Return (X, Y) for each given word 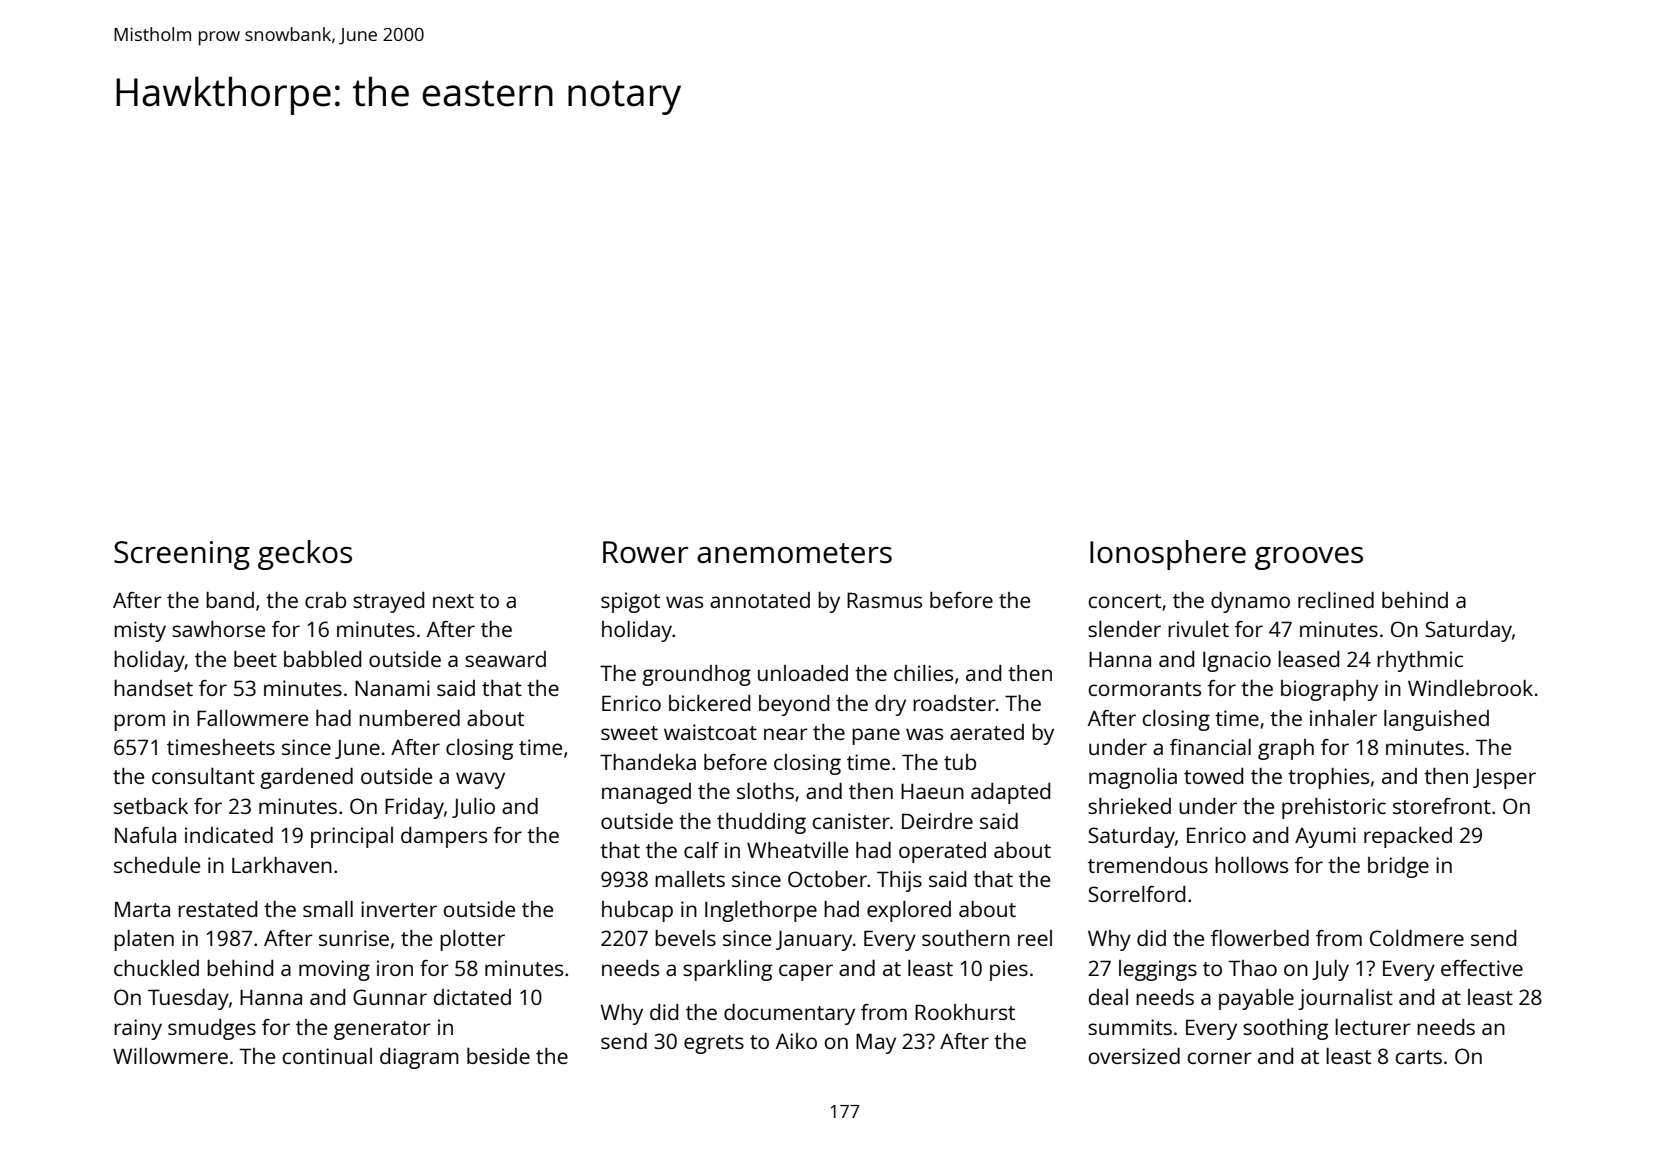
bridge (1398, 867)
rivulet (1198, 629)
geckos (305, 555)
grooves (1309, 558)
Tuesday (188, 999)
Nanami (392, 688)
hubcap (637, 911)
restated (217, 909)
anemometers (794, 553)
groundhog (696, 675)
